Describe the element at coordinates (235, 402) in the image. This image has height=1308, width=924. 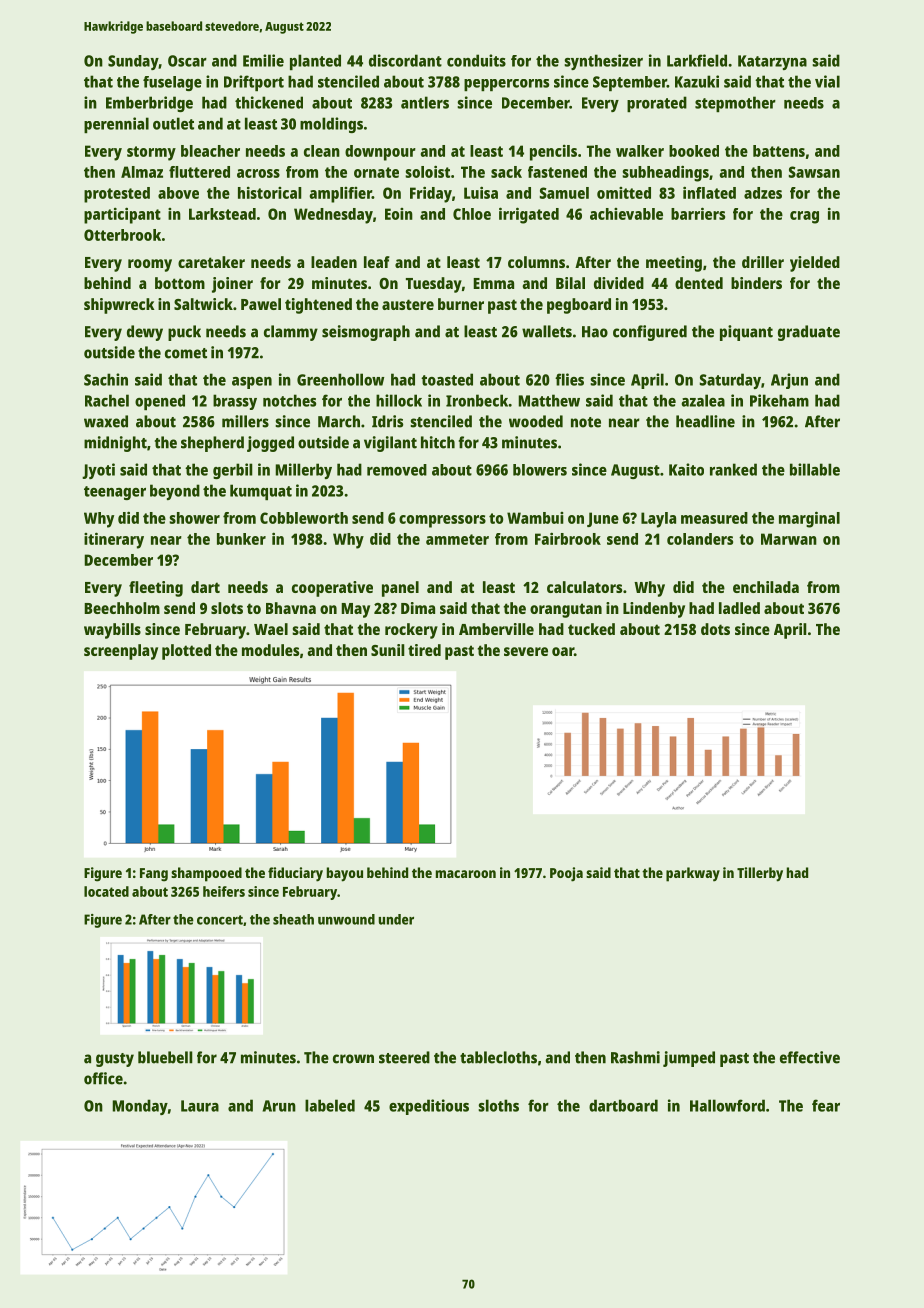
I see `brassy` at that location.
